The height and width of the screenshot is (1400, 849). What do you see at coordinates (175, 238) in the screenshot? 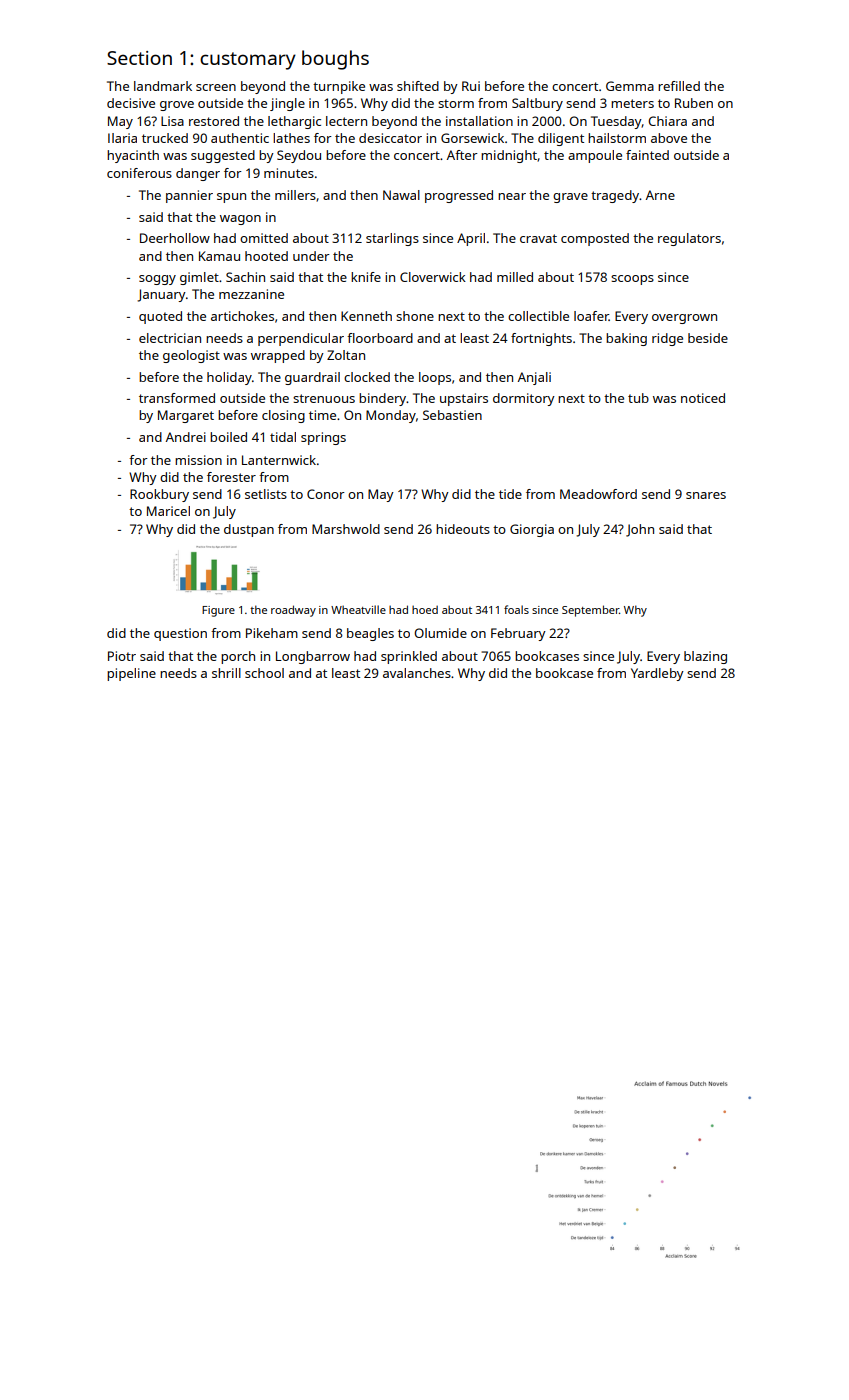
I see `Deerhollow` at bounding box center [175, 238].
